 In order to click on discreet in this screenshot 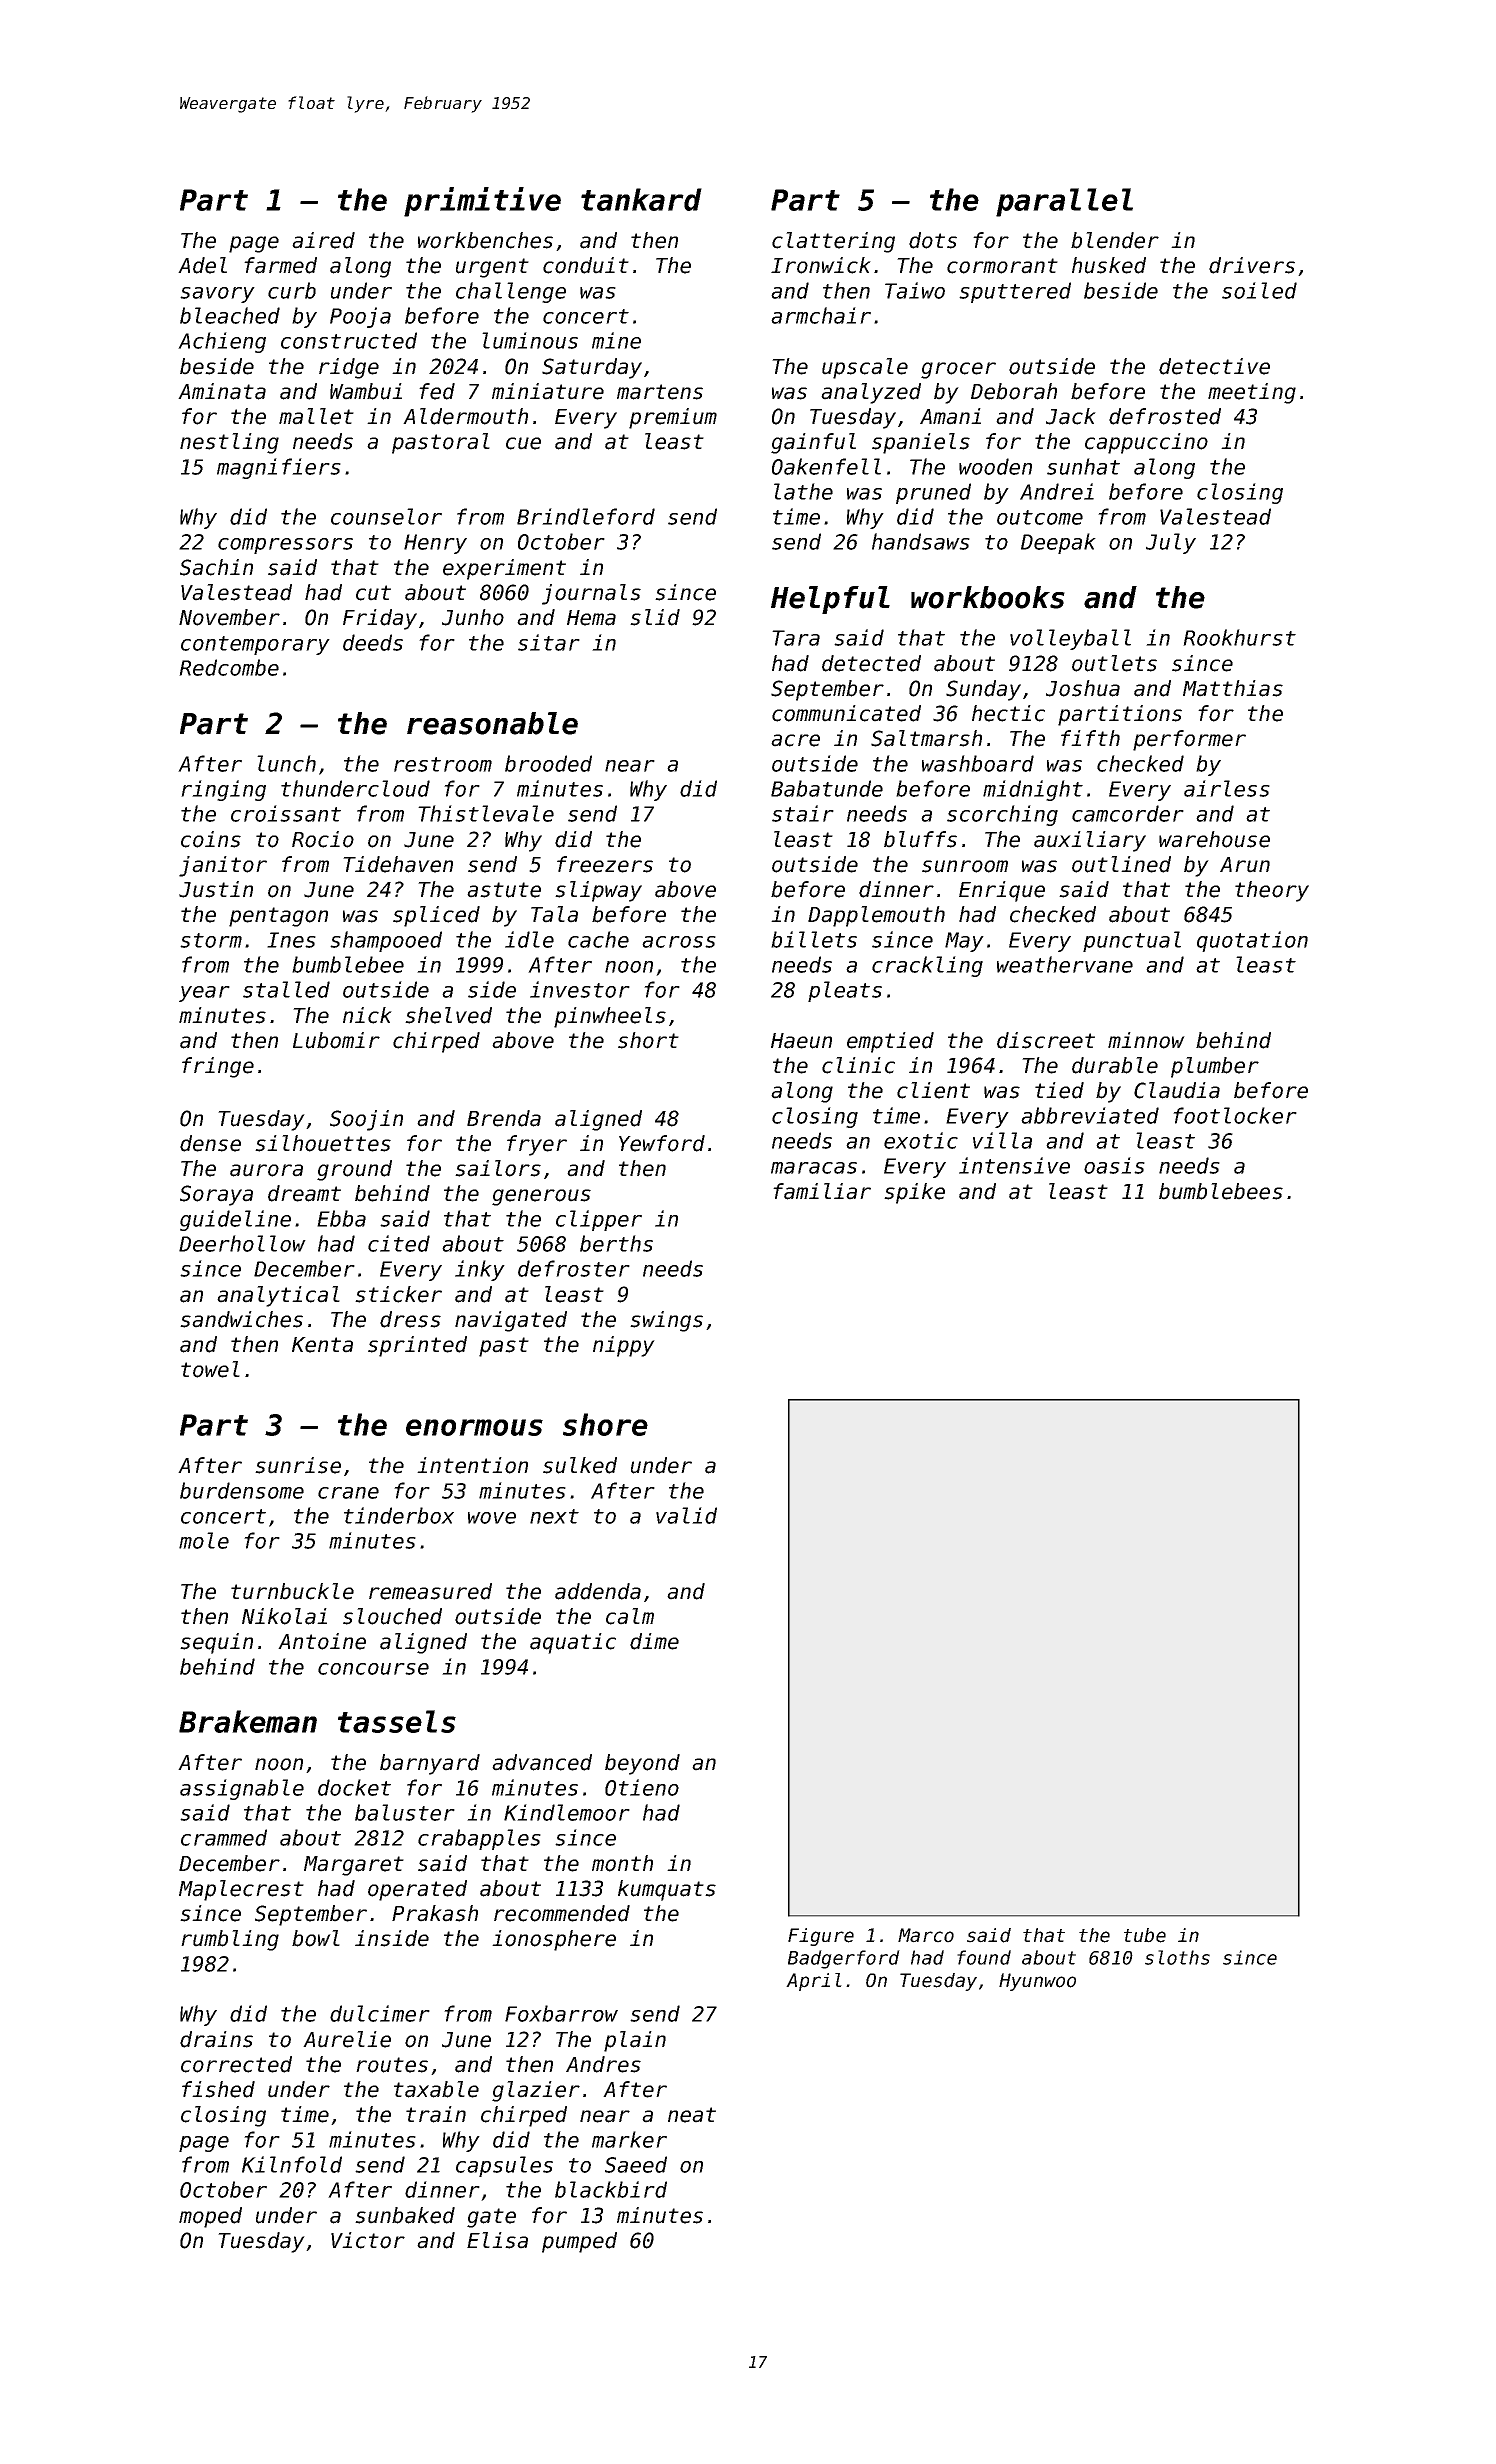, I will do `click(1046, 1040)`.
